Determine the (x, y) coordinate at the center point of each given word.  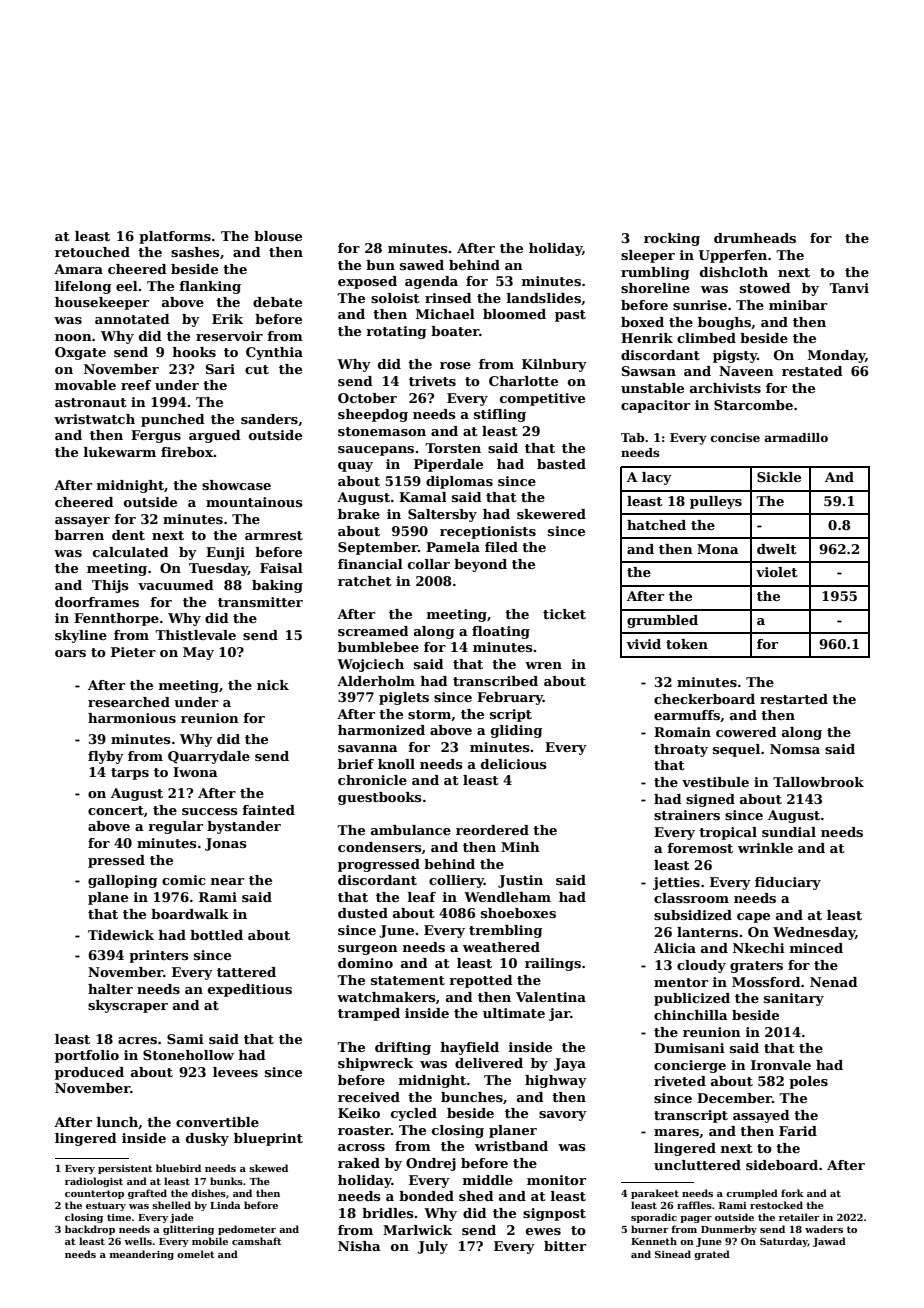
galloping (123, 881)
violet (777, 572)
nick (273, 685)
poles (808, 1082)
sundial (789, 832)
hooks (194, 352)
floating (501, 632)
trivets (432, 381)
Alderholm (376, 681)
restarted (794, 699)
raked (359, 1163)
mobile (210, 1241)
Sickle (779, 477)
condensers (380, 847)
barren (79, 535)
